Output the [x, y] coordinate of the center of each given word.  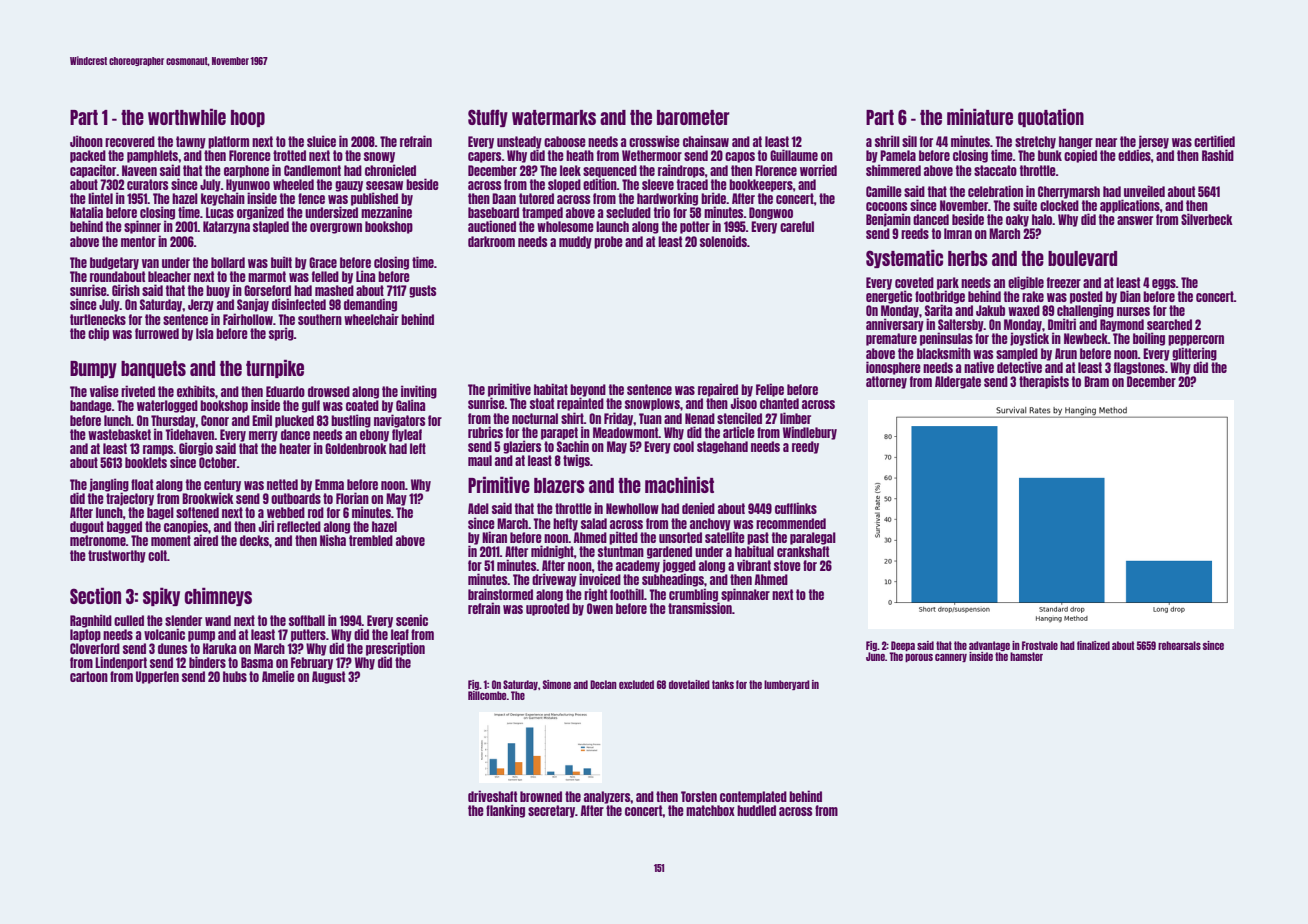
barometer [693, 117]
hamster [1026, 656]
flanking [505, 811]
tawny [191, 142]
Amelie [278, 676]
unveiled [1144, 191]
